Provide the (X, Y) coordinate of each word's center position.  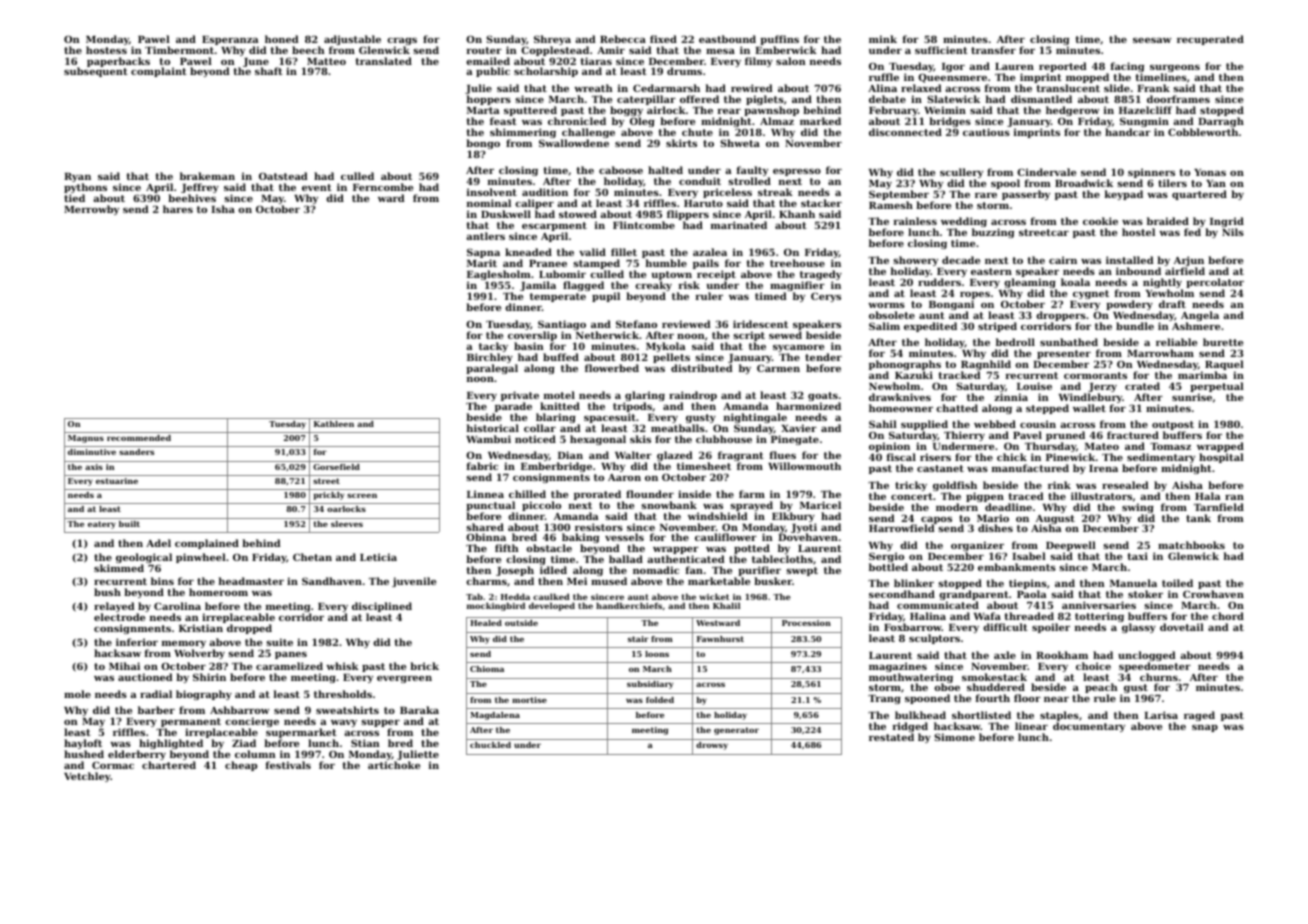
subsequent (96, 72)
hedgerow (1072, 111)
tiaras (596, 61)
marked (820, 121)
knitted (560, 406)
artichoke (394, 765)
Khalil (726, 605)
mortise (529, 700)
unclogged (1147, 656)
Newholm (894, 386)
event (317, 187)
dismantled (1041, 99)
